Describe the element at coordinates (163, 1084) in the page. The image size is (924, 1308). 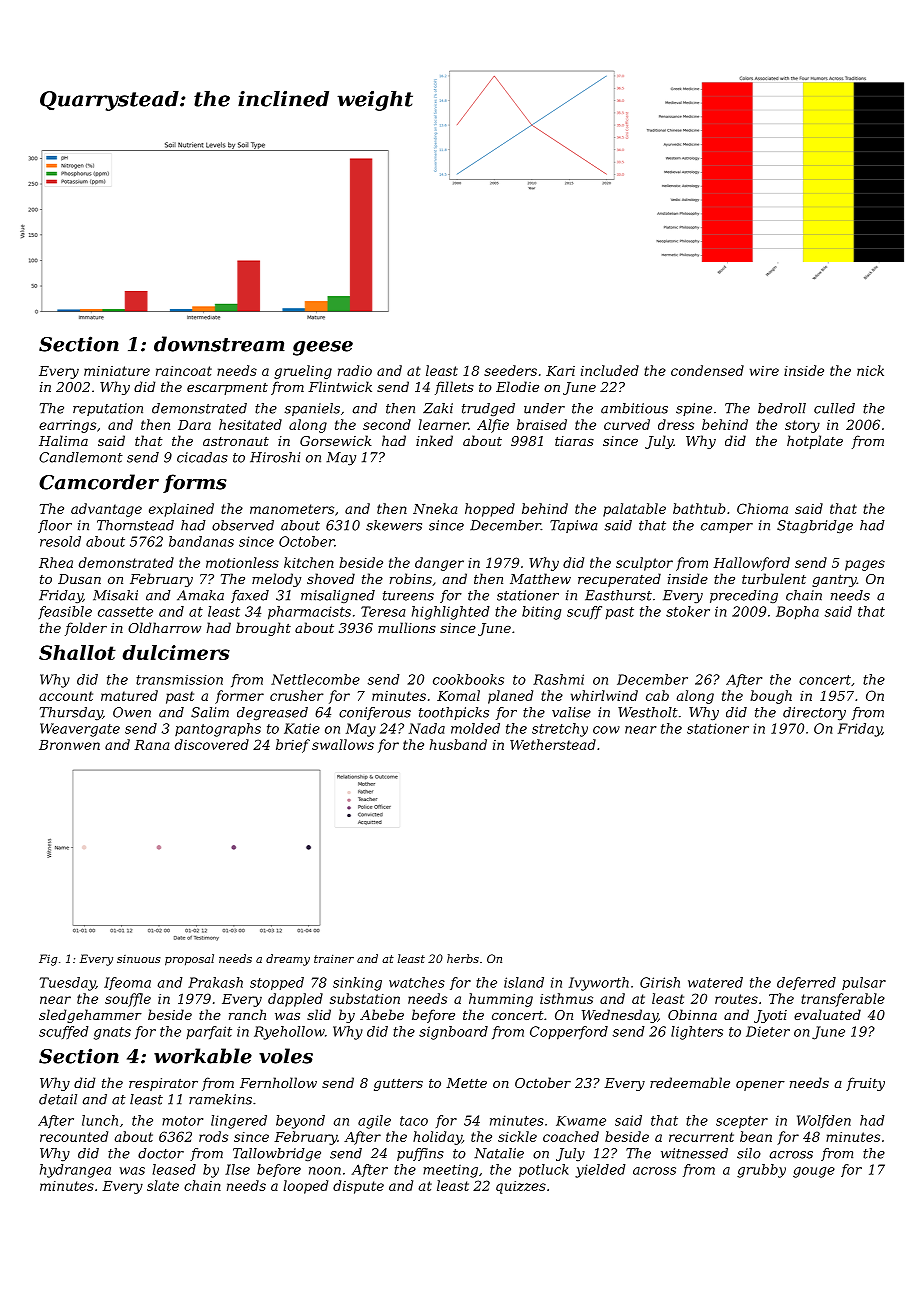
I see `respirator` at that location.
